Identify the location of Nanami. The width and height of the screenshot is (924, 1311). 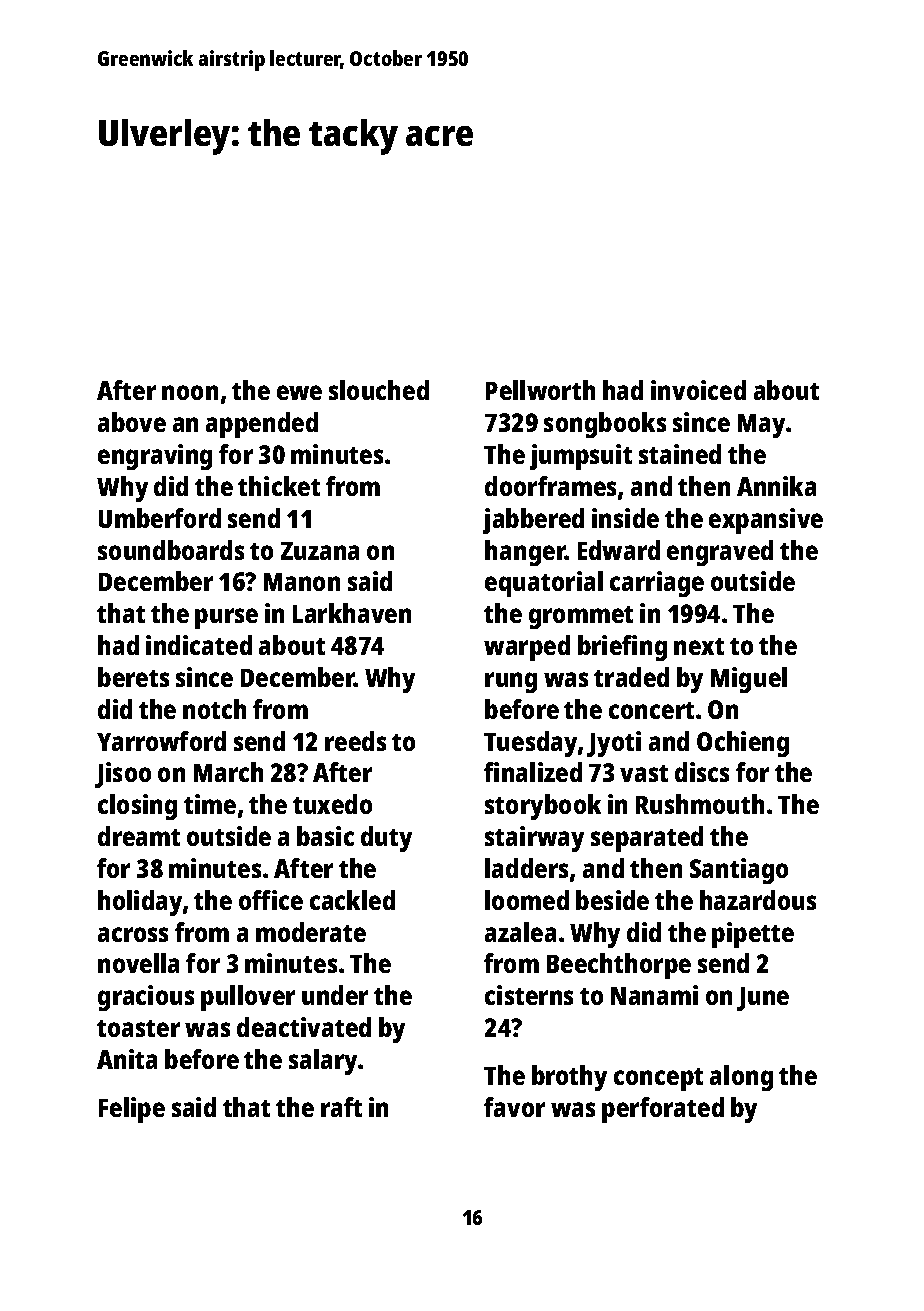
(654, 995).
